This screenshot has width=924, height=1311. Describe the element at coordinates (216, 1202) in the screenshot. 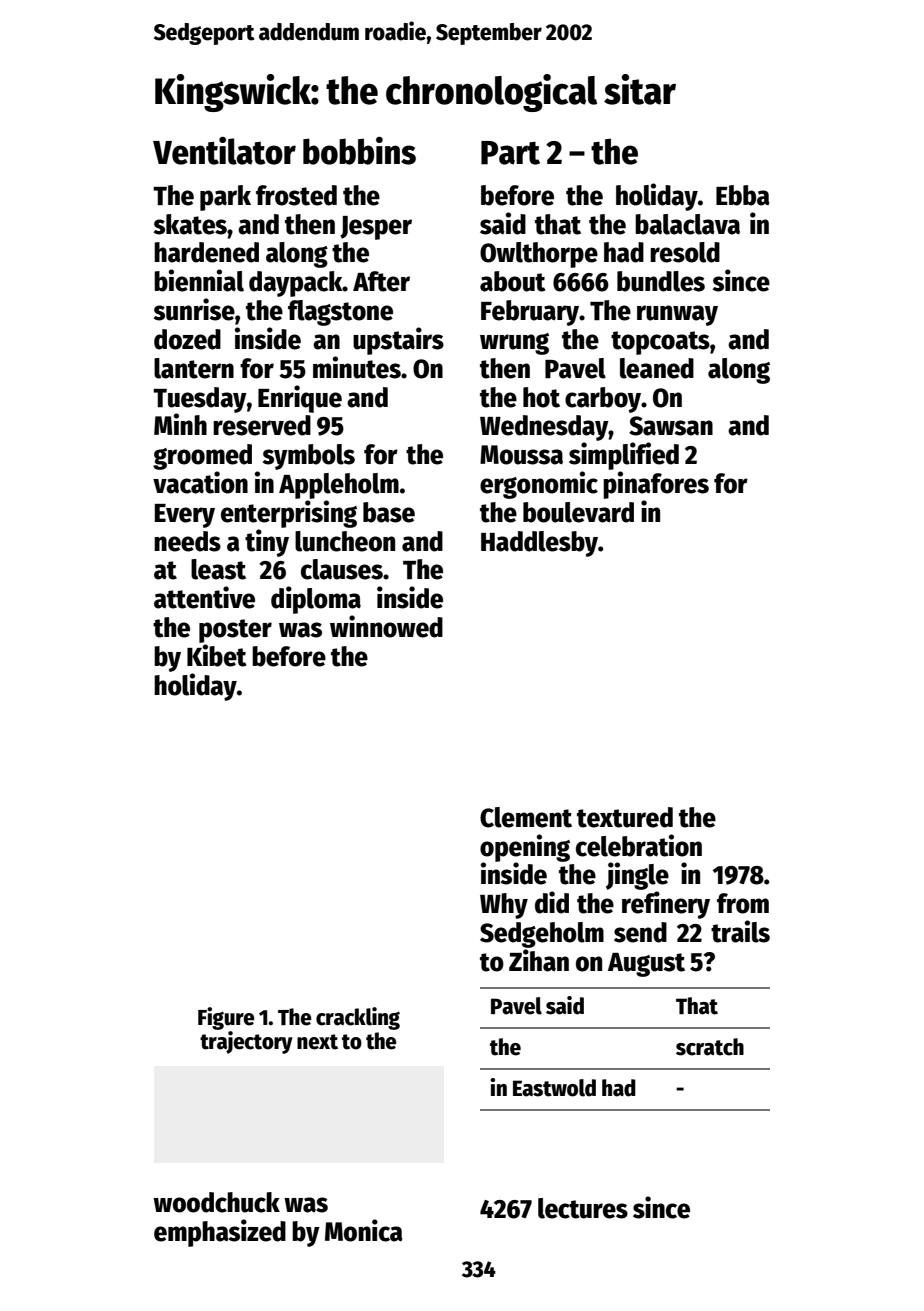

I see `woodchuck` at that location.
